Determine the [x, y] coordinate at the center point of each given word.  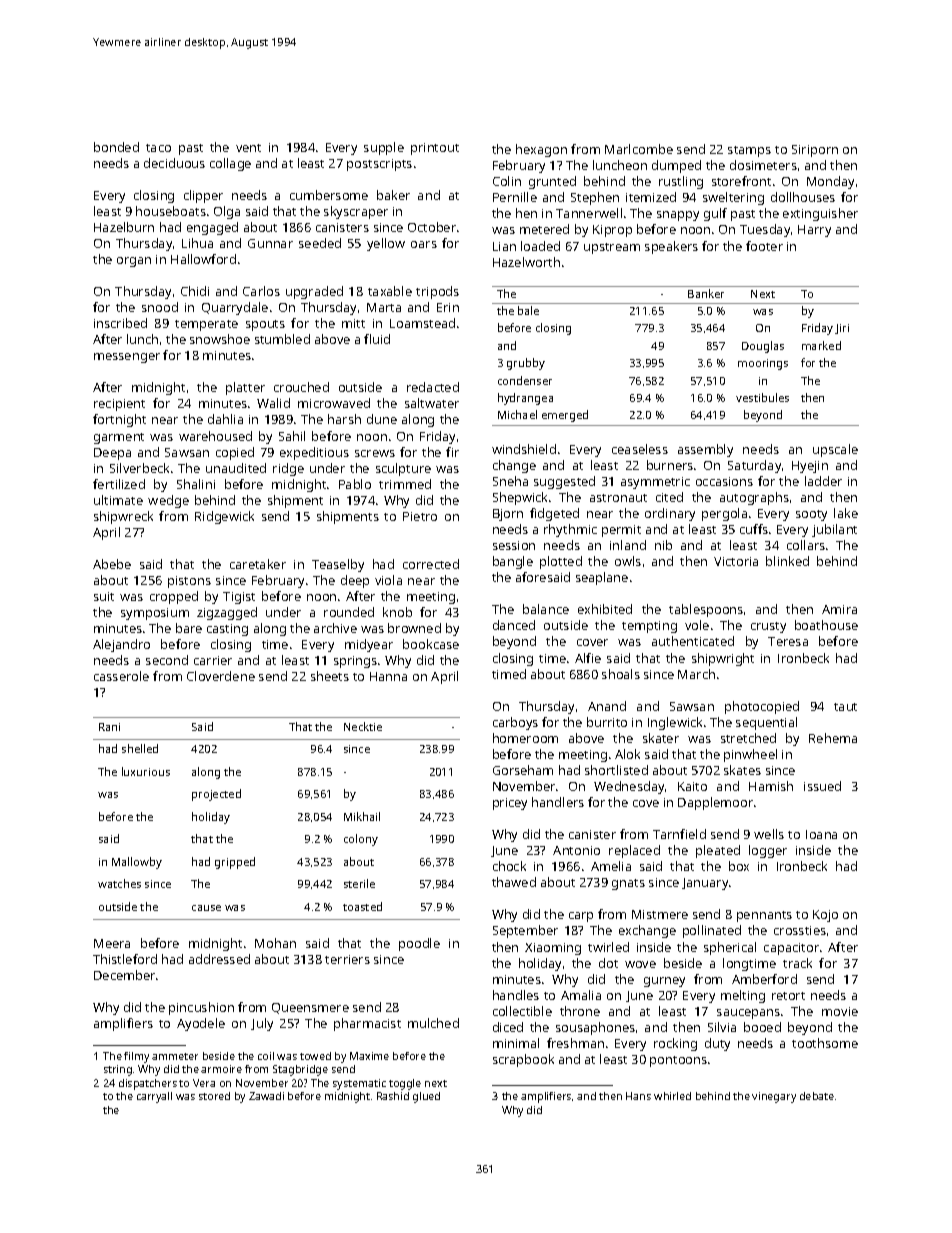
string [118, 1070]
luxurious [146, 771]
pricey [510, 804]
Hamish [771, 786]
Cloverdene [221, 676]
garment [119, 438]
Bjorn [508, 515]
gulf [715, 214]
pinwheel [750, 755]
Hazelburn [124, 227]
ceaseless [640, 449]
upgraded [314, 292]
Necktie [363, 726]
